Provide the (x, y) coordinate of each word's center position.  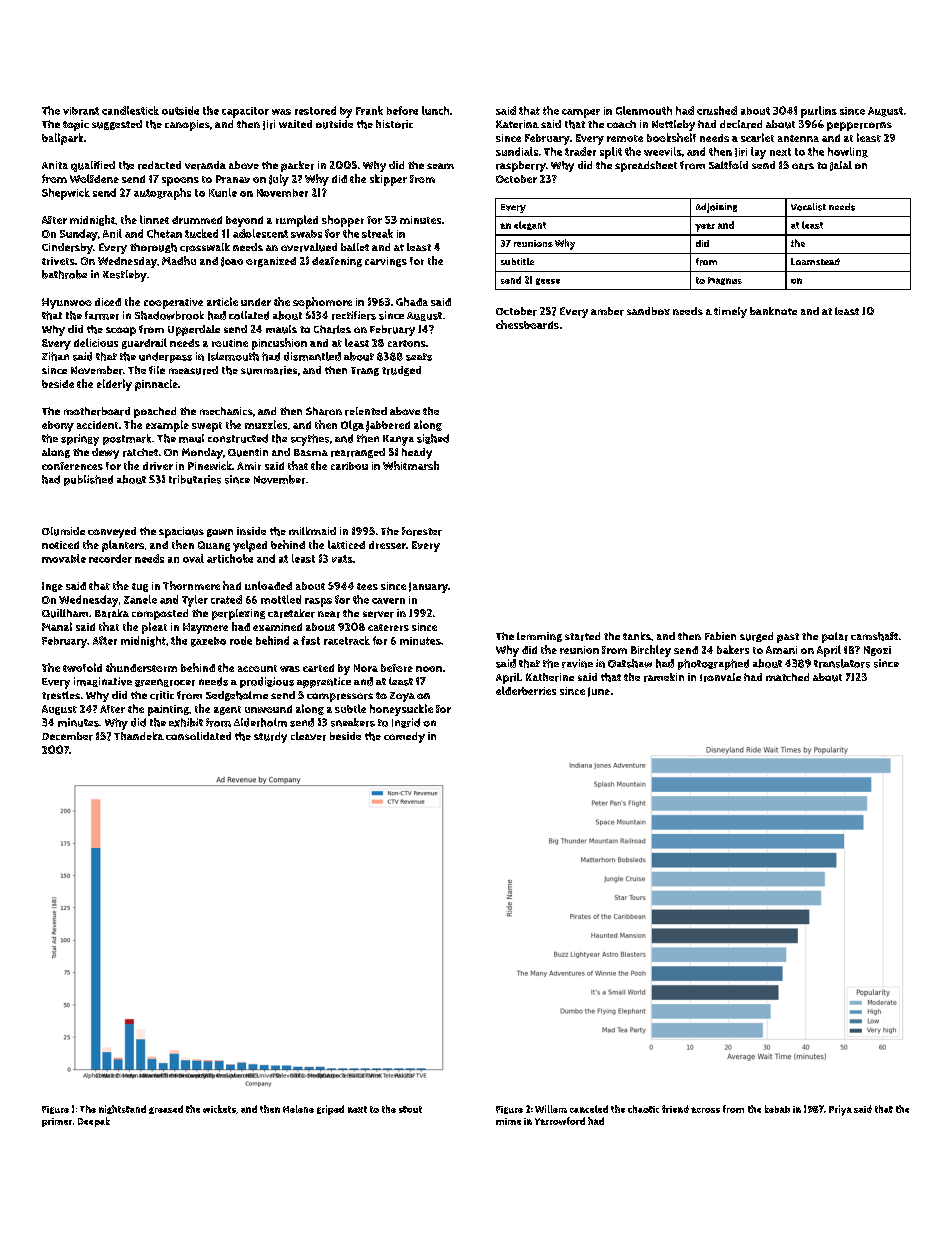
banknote (773, 311)
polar (835, 637)
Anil (112, 233)
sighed (433, 439)
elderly (114, 385)
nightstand (122, 1109)
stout (410, 1109)
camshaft (874, 636)
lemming (539, 637)
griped (330, 1110)
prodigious (267, 682)
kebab (777, 1109)
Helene (298, 1109)
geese (548, 281)
